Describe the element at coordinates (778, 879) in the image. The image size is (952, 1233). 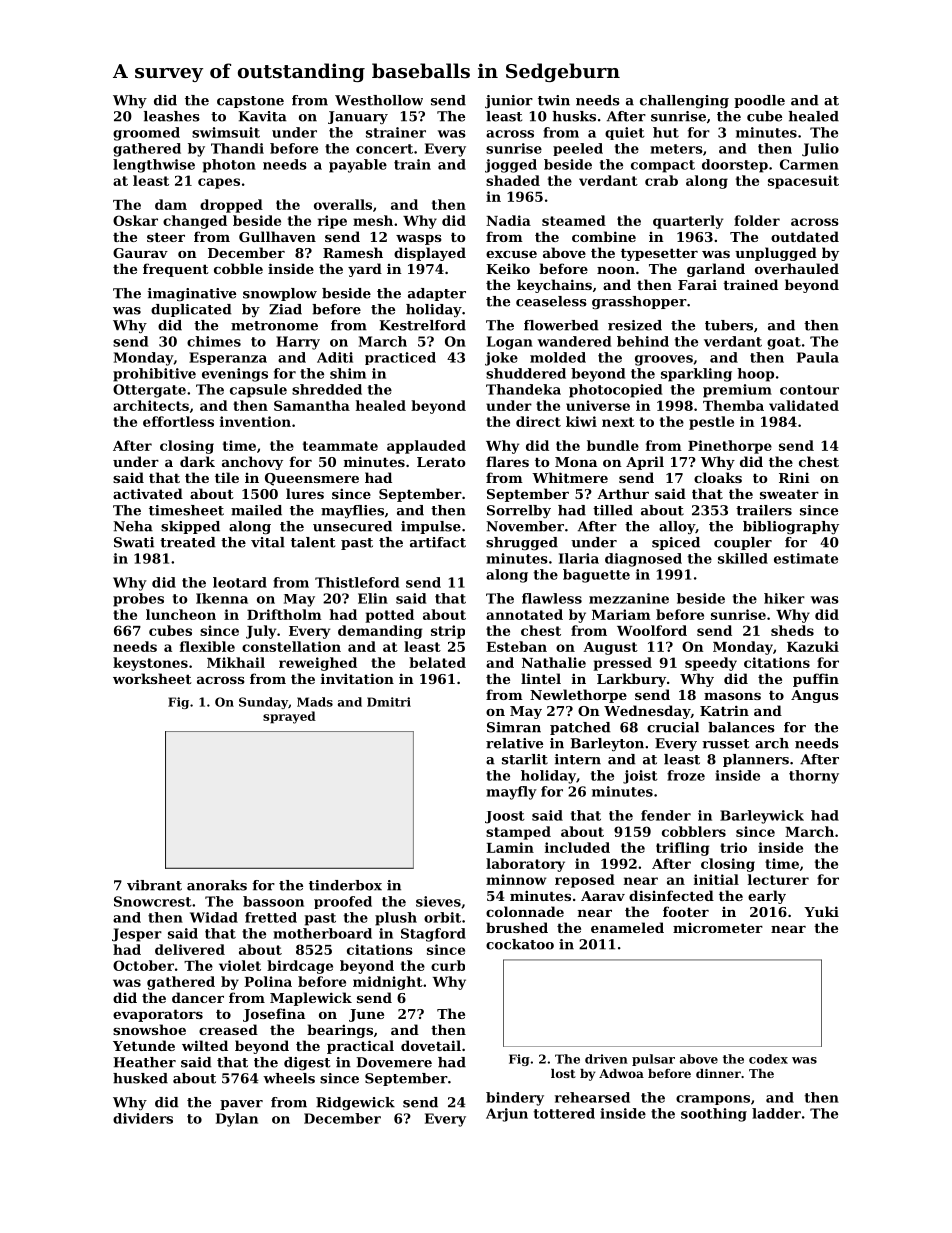
I see `lecturer` at that location.
